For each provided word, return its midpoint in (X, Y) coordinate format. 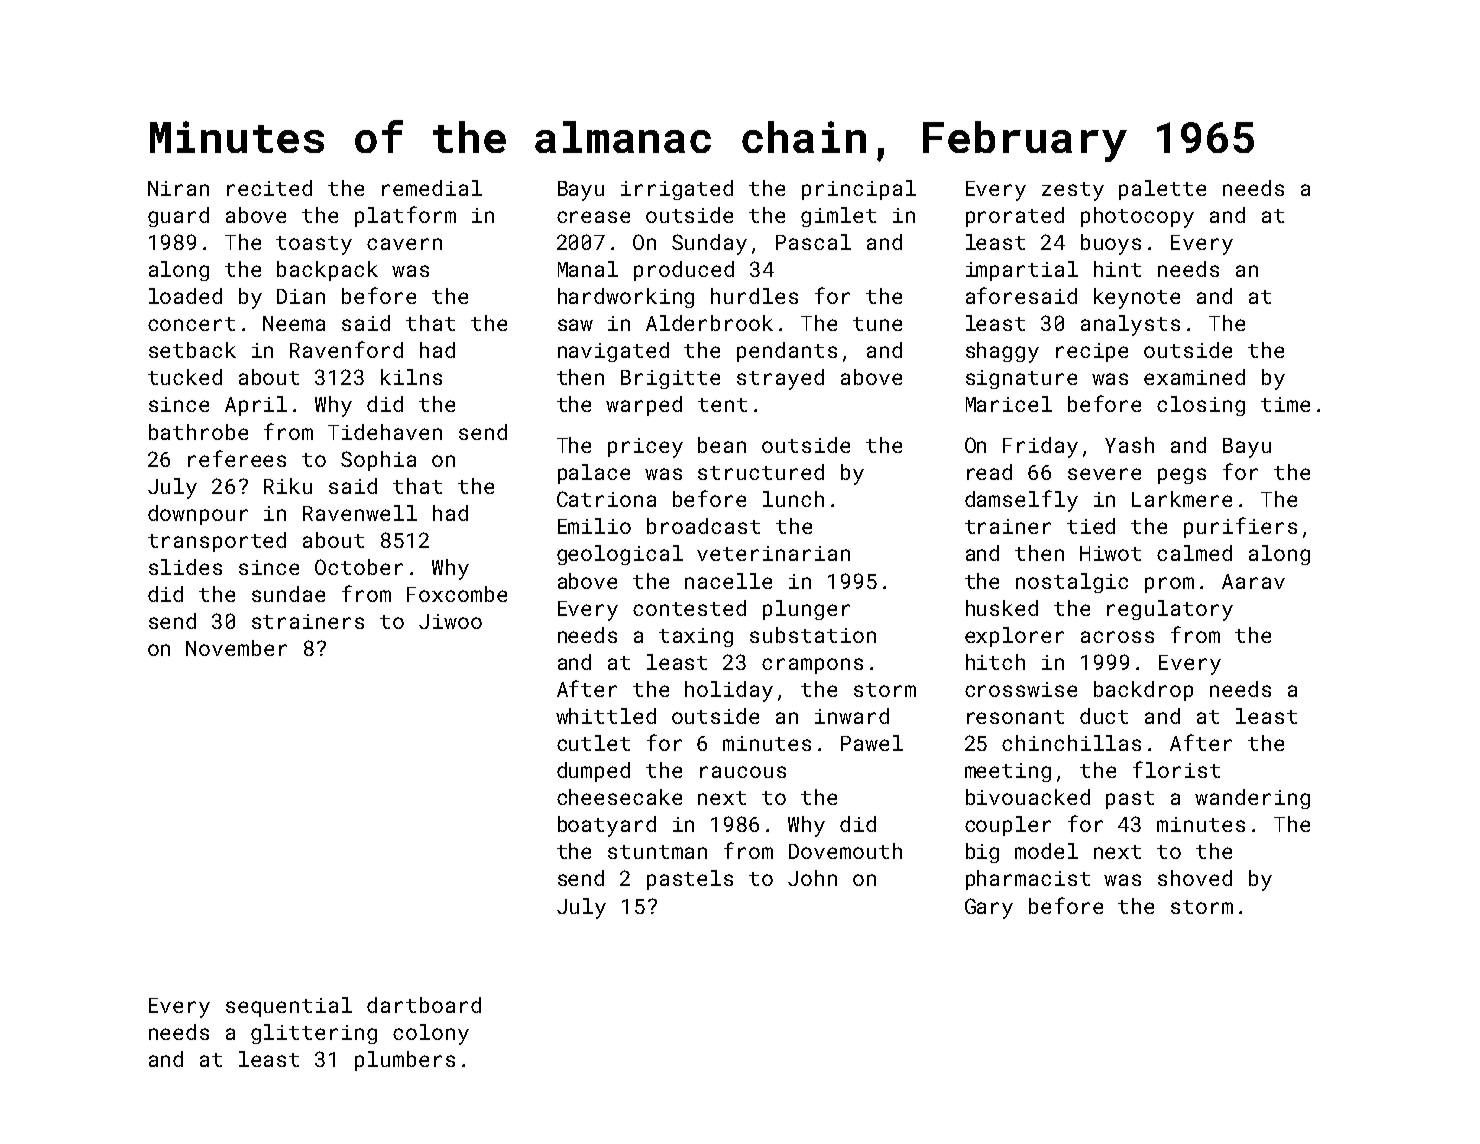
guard (178, 217)
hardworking (626, 298)
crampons (812, 666)
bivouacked (1028, 797)
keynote (1137, 298)
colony (431, 1034)
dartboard (424, 1005)
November (236, 648)
